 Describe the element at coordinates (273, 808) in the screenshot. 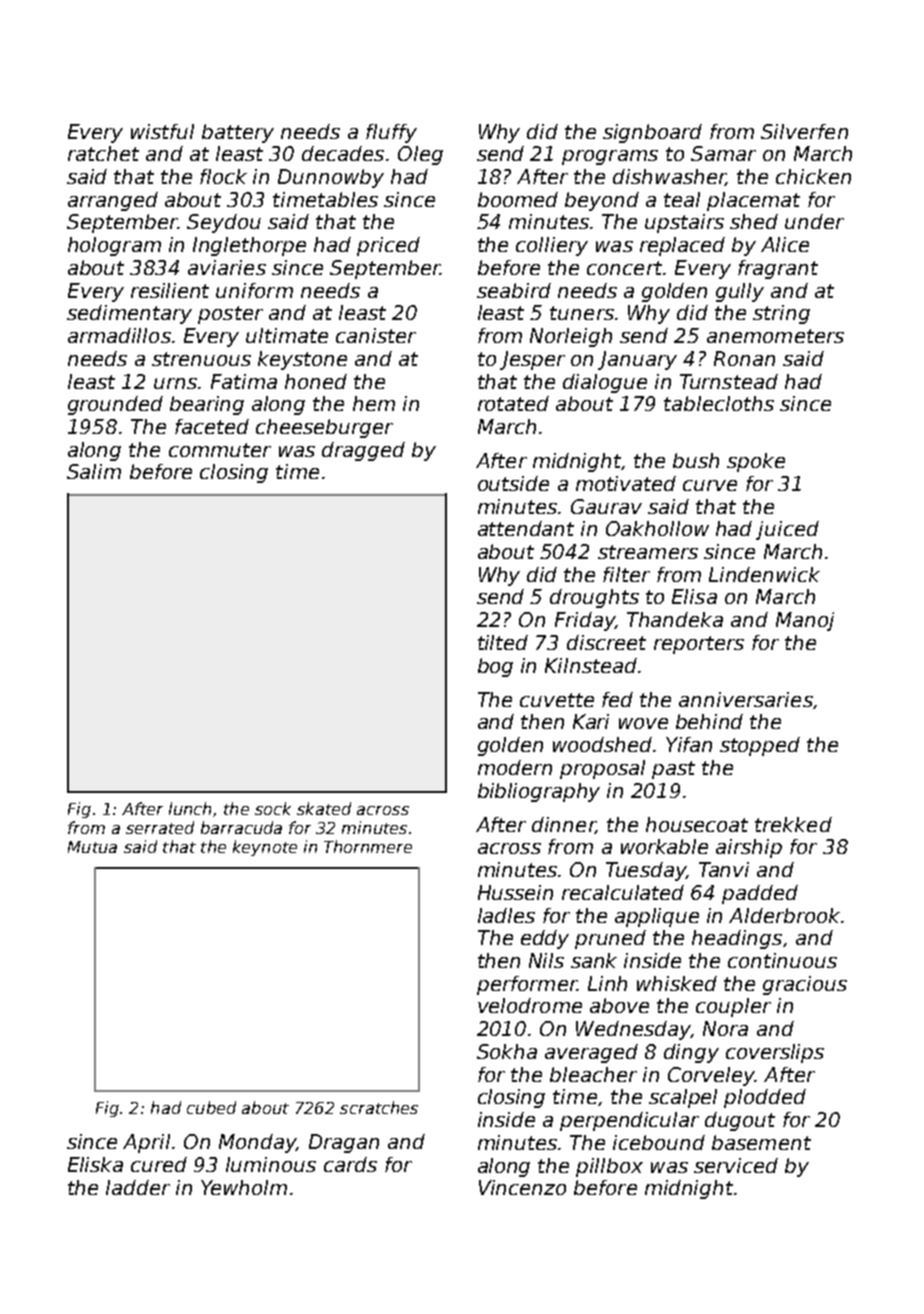

I see `sock` at that location.
